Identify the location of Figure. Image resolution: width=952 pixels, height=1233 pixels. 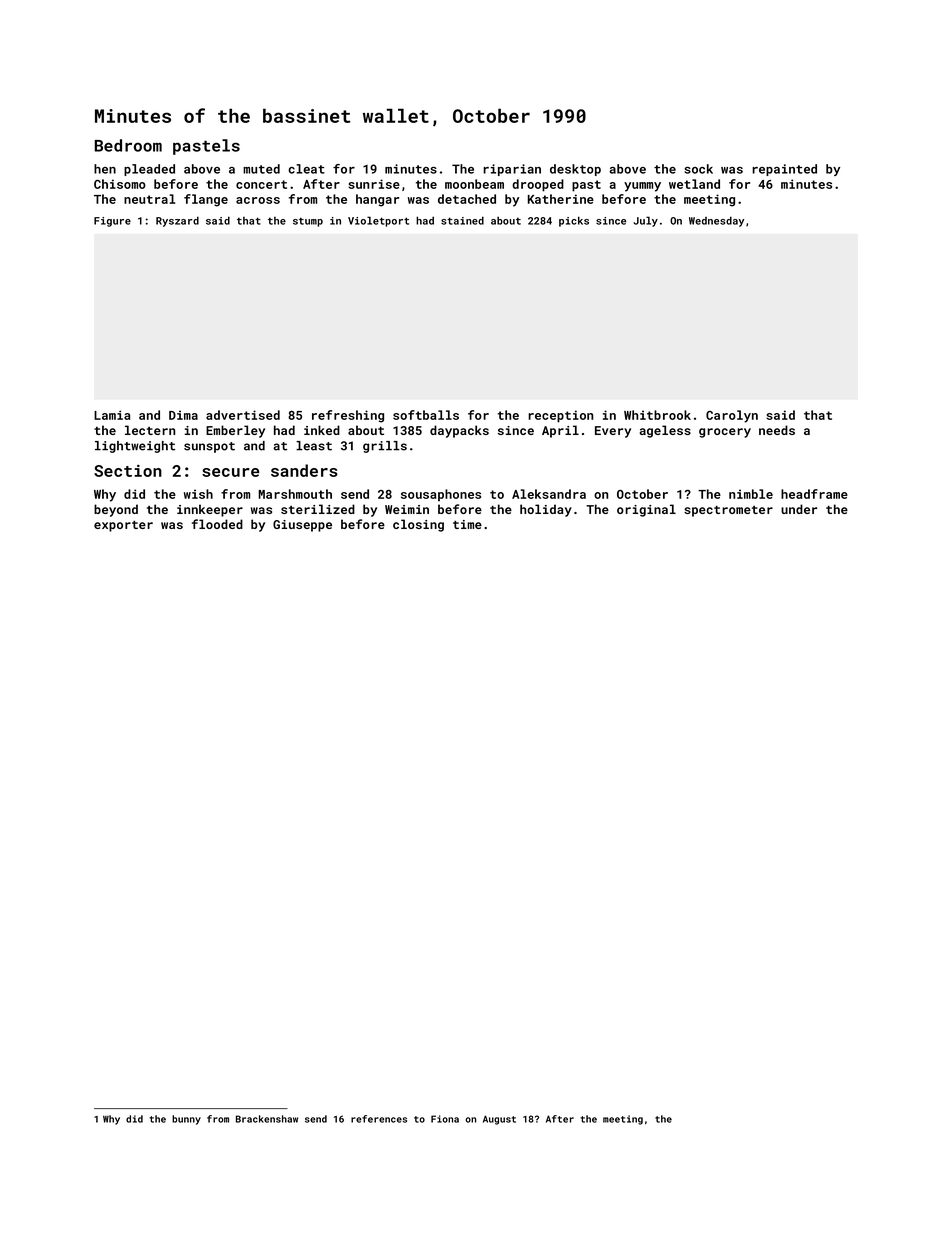
(112, 222).
